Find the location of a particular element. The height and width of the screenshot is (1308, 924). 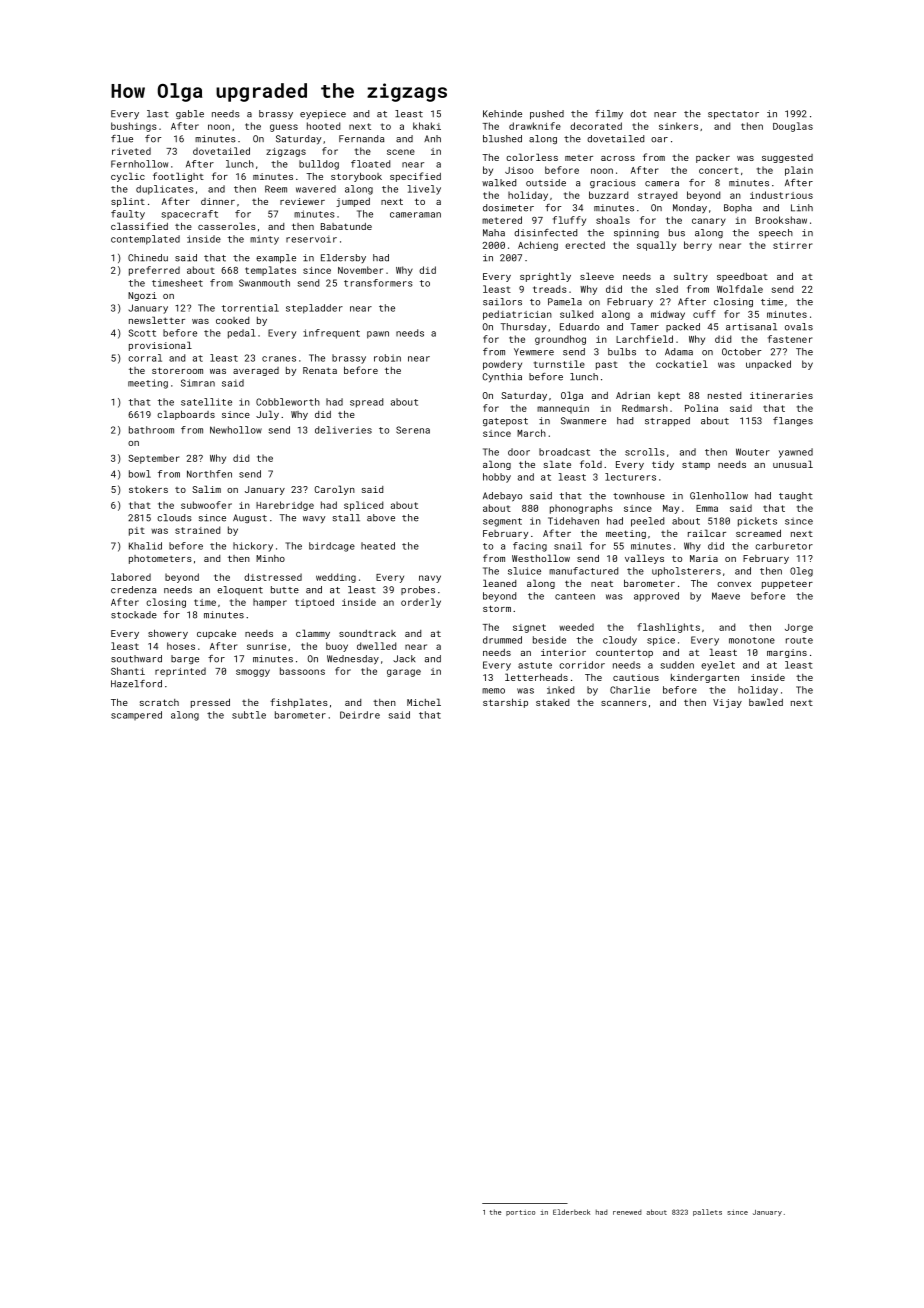

stockade is located at coordinates (134, 615).
